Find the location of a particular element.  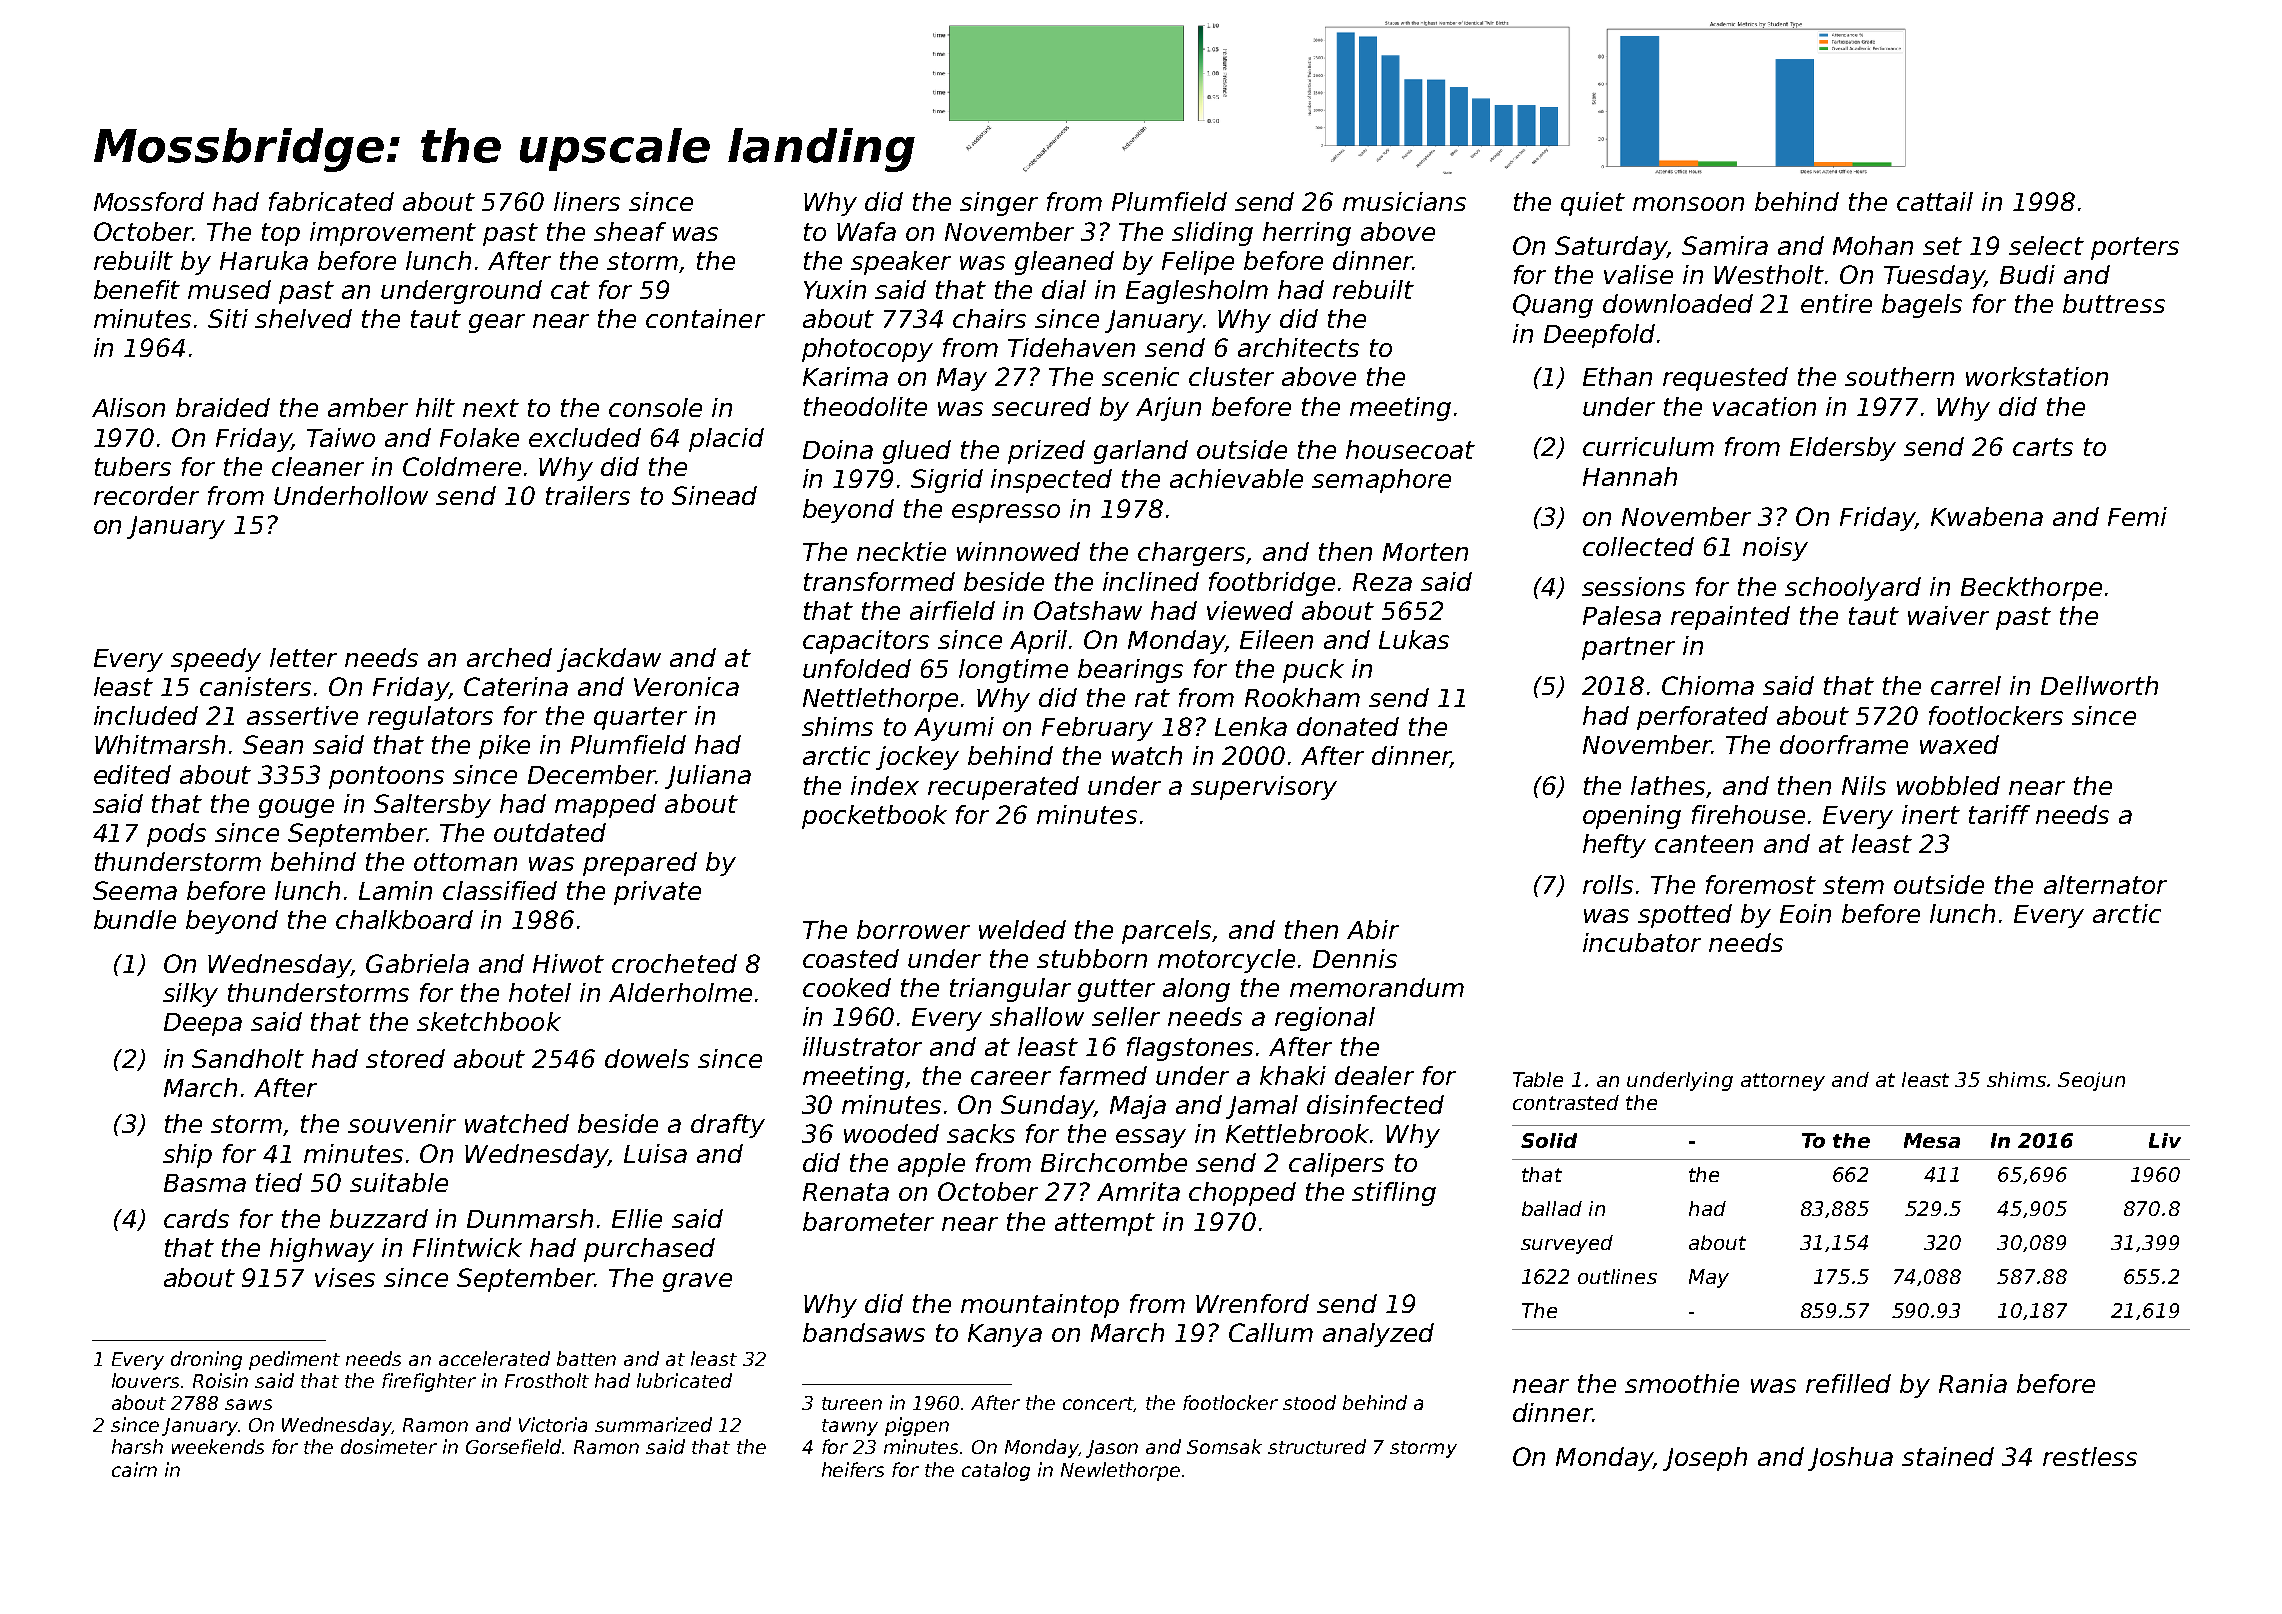

Lamin is located at coordinates (395, 890).
